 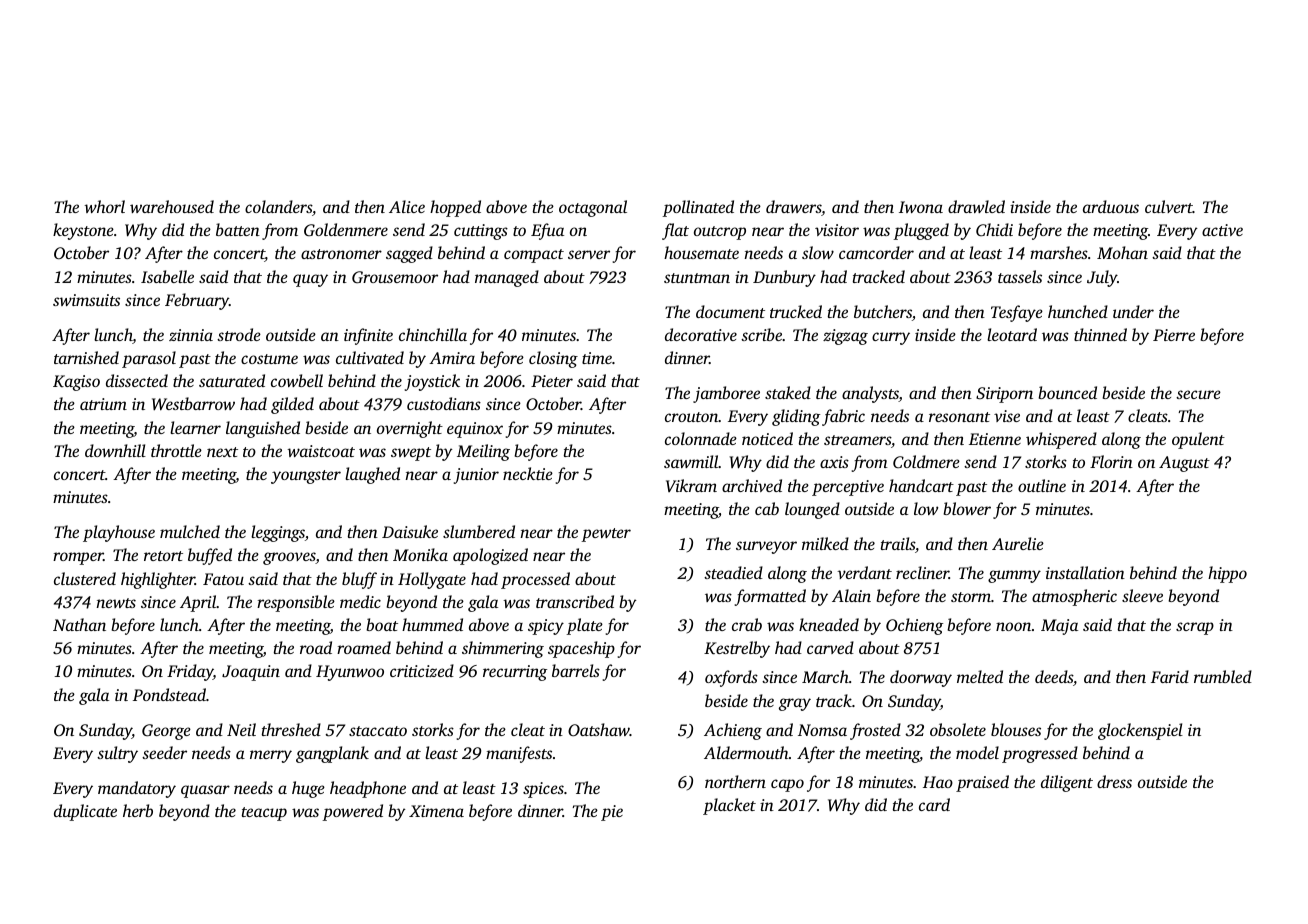 What do you see at coordinates (119, 533) in the page?
I see `playhouse` at bounding box center [119, 533].
